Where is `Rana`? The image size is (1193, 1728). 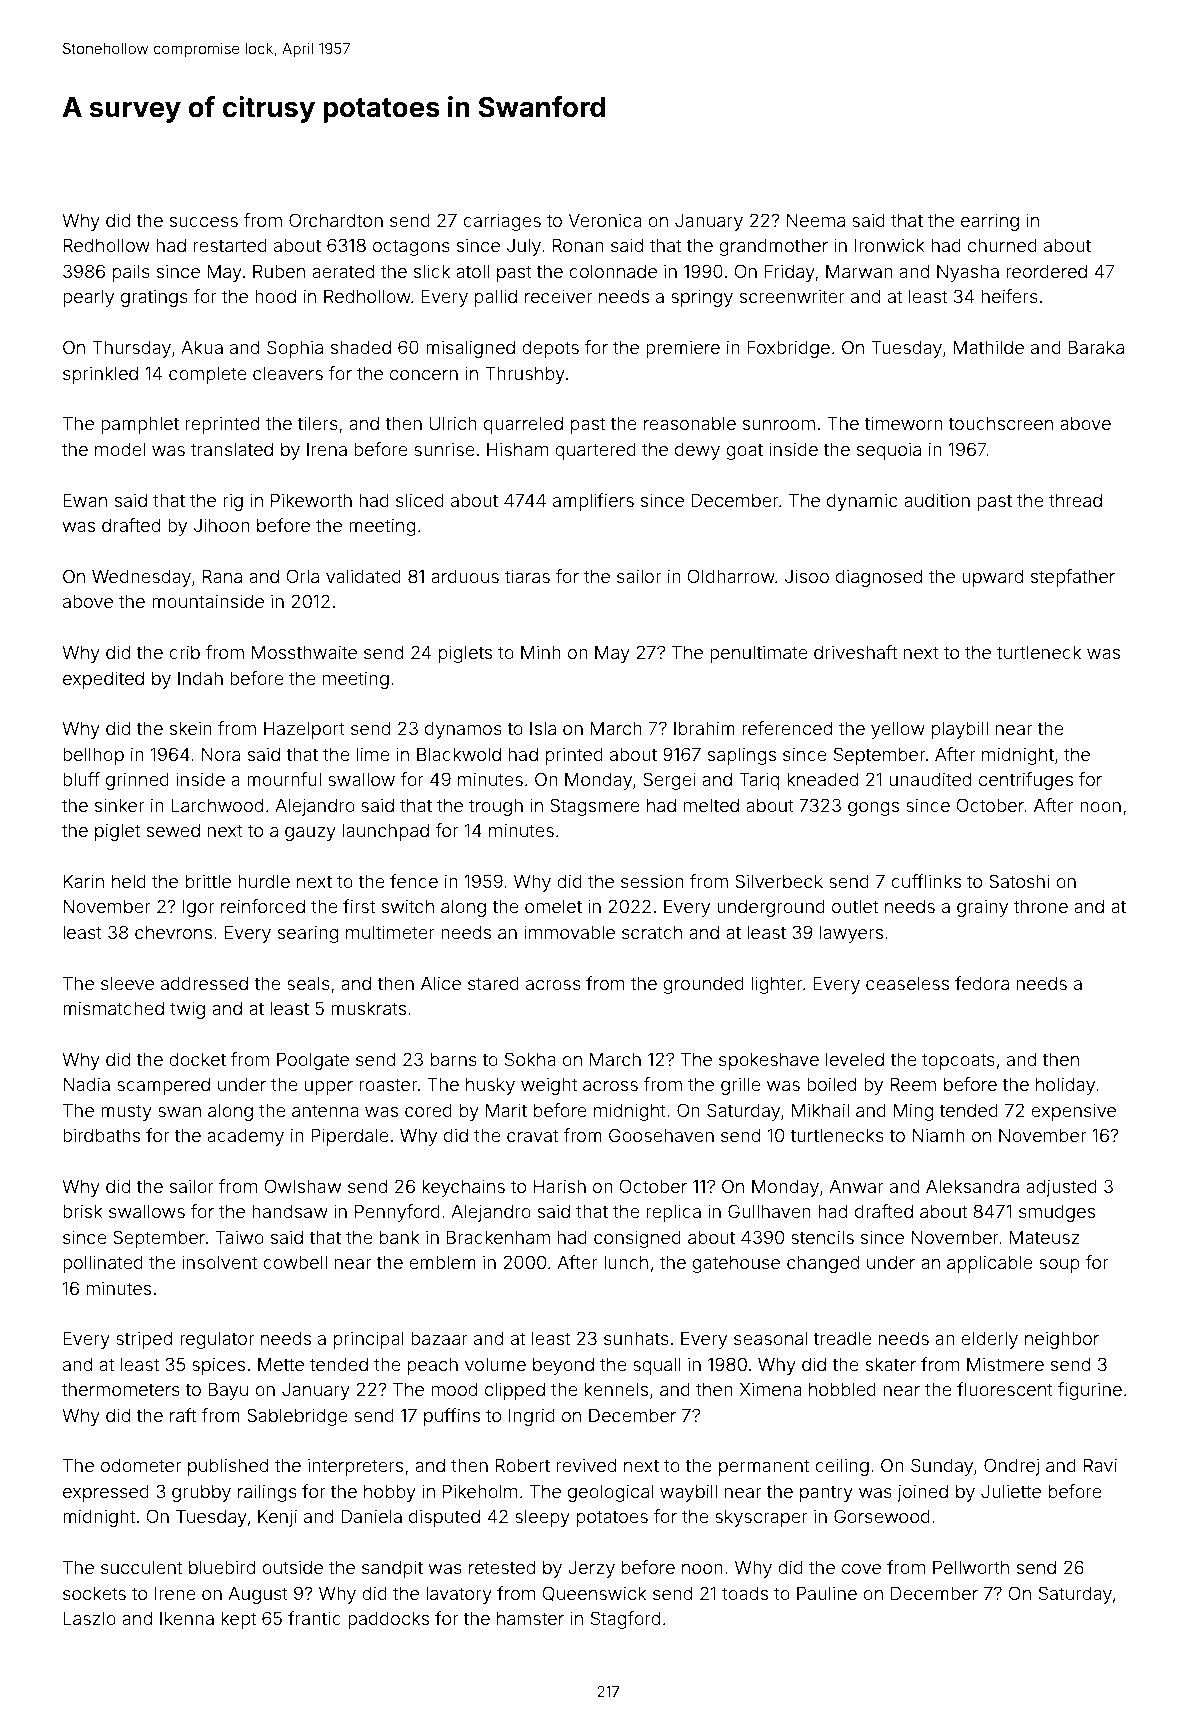 Rana is located at coordinates (222, 576).
